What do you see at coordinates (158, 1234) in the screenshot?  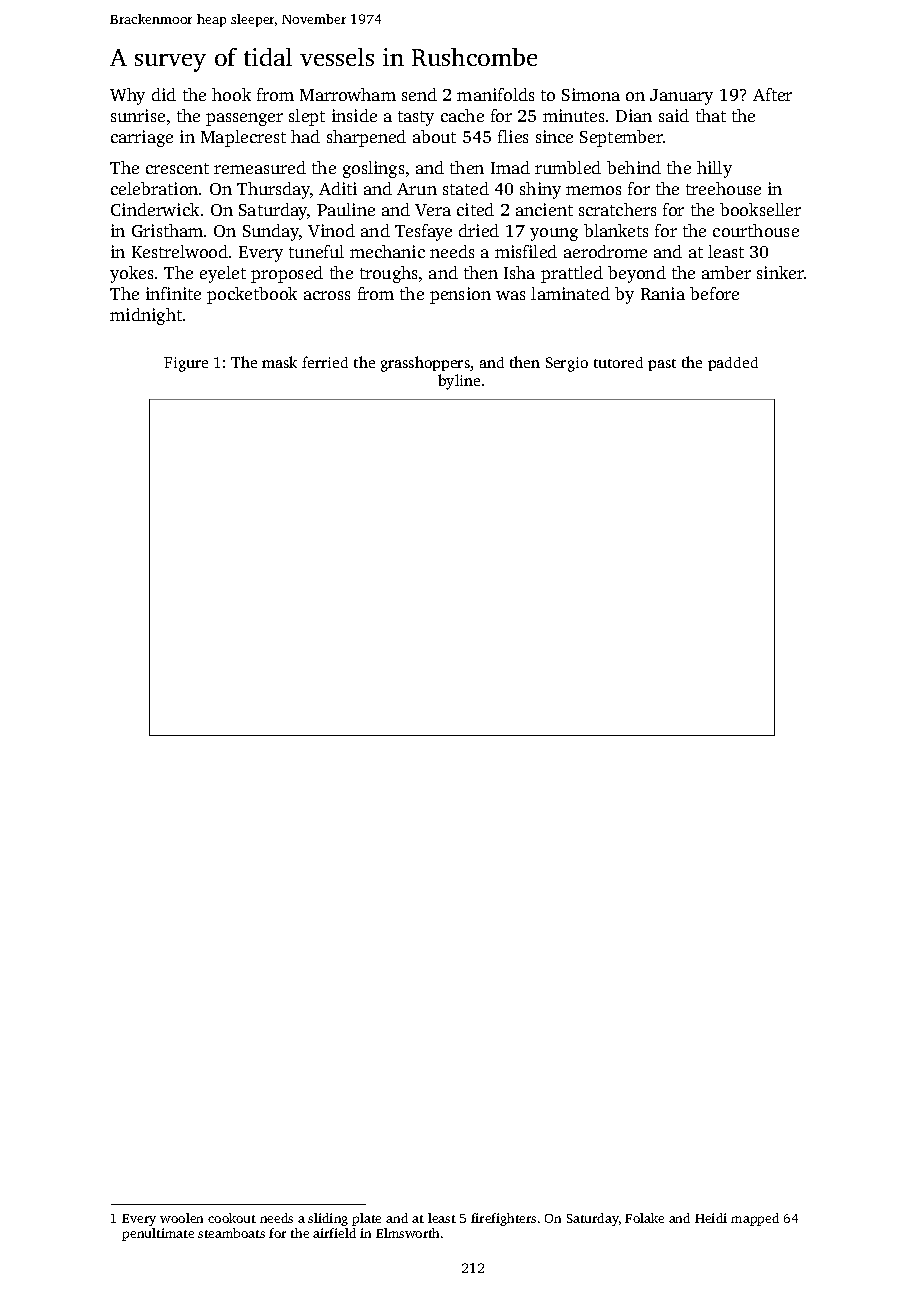 I see `penultimate` at bounding box center [158, 1234].
